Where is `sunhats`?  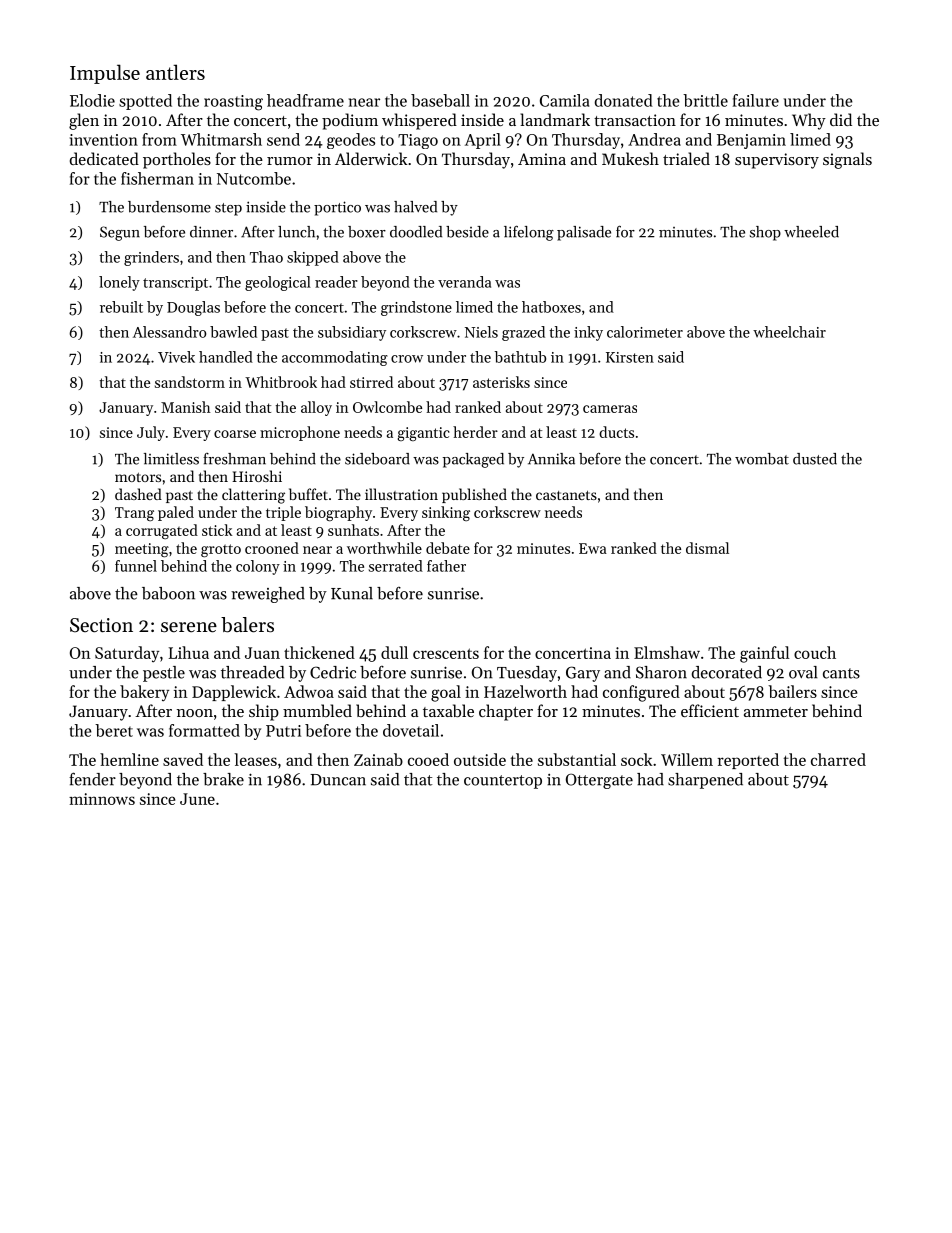 sunhats is located at coordinates (353, 530).
